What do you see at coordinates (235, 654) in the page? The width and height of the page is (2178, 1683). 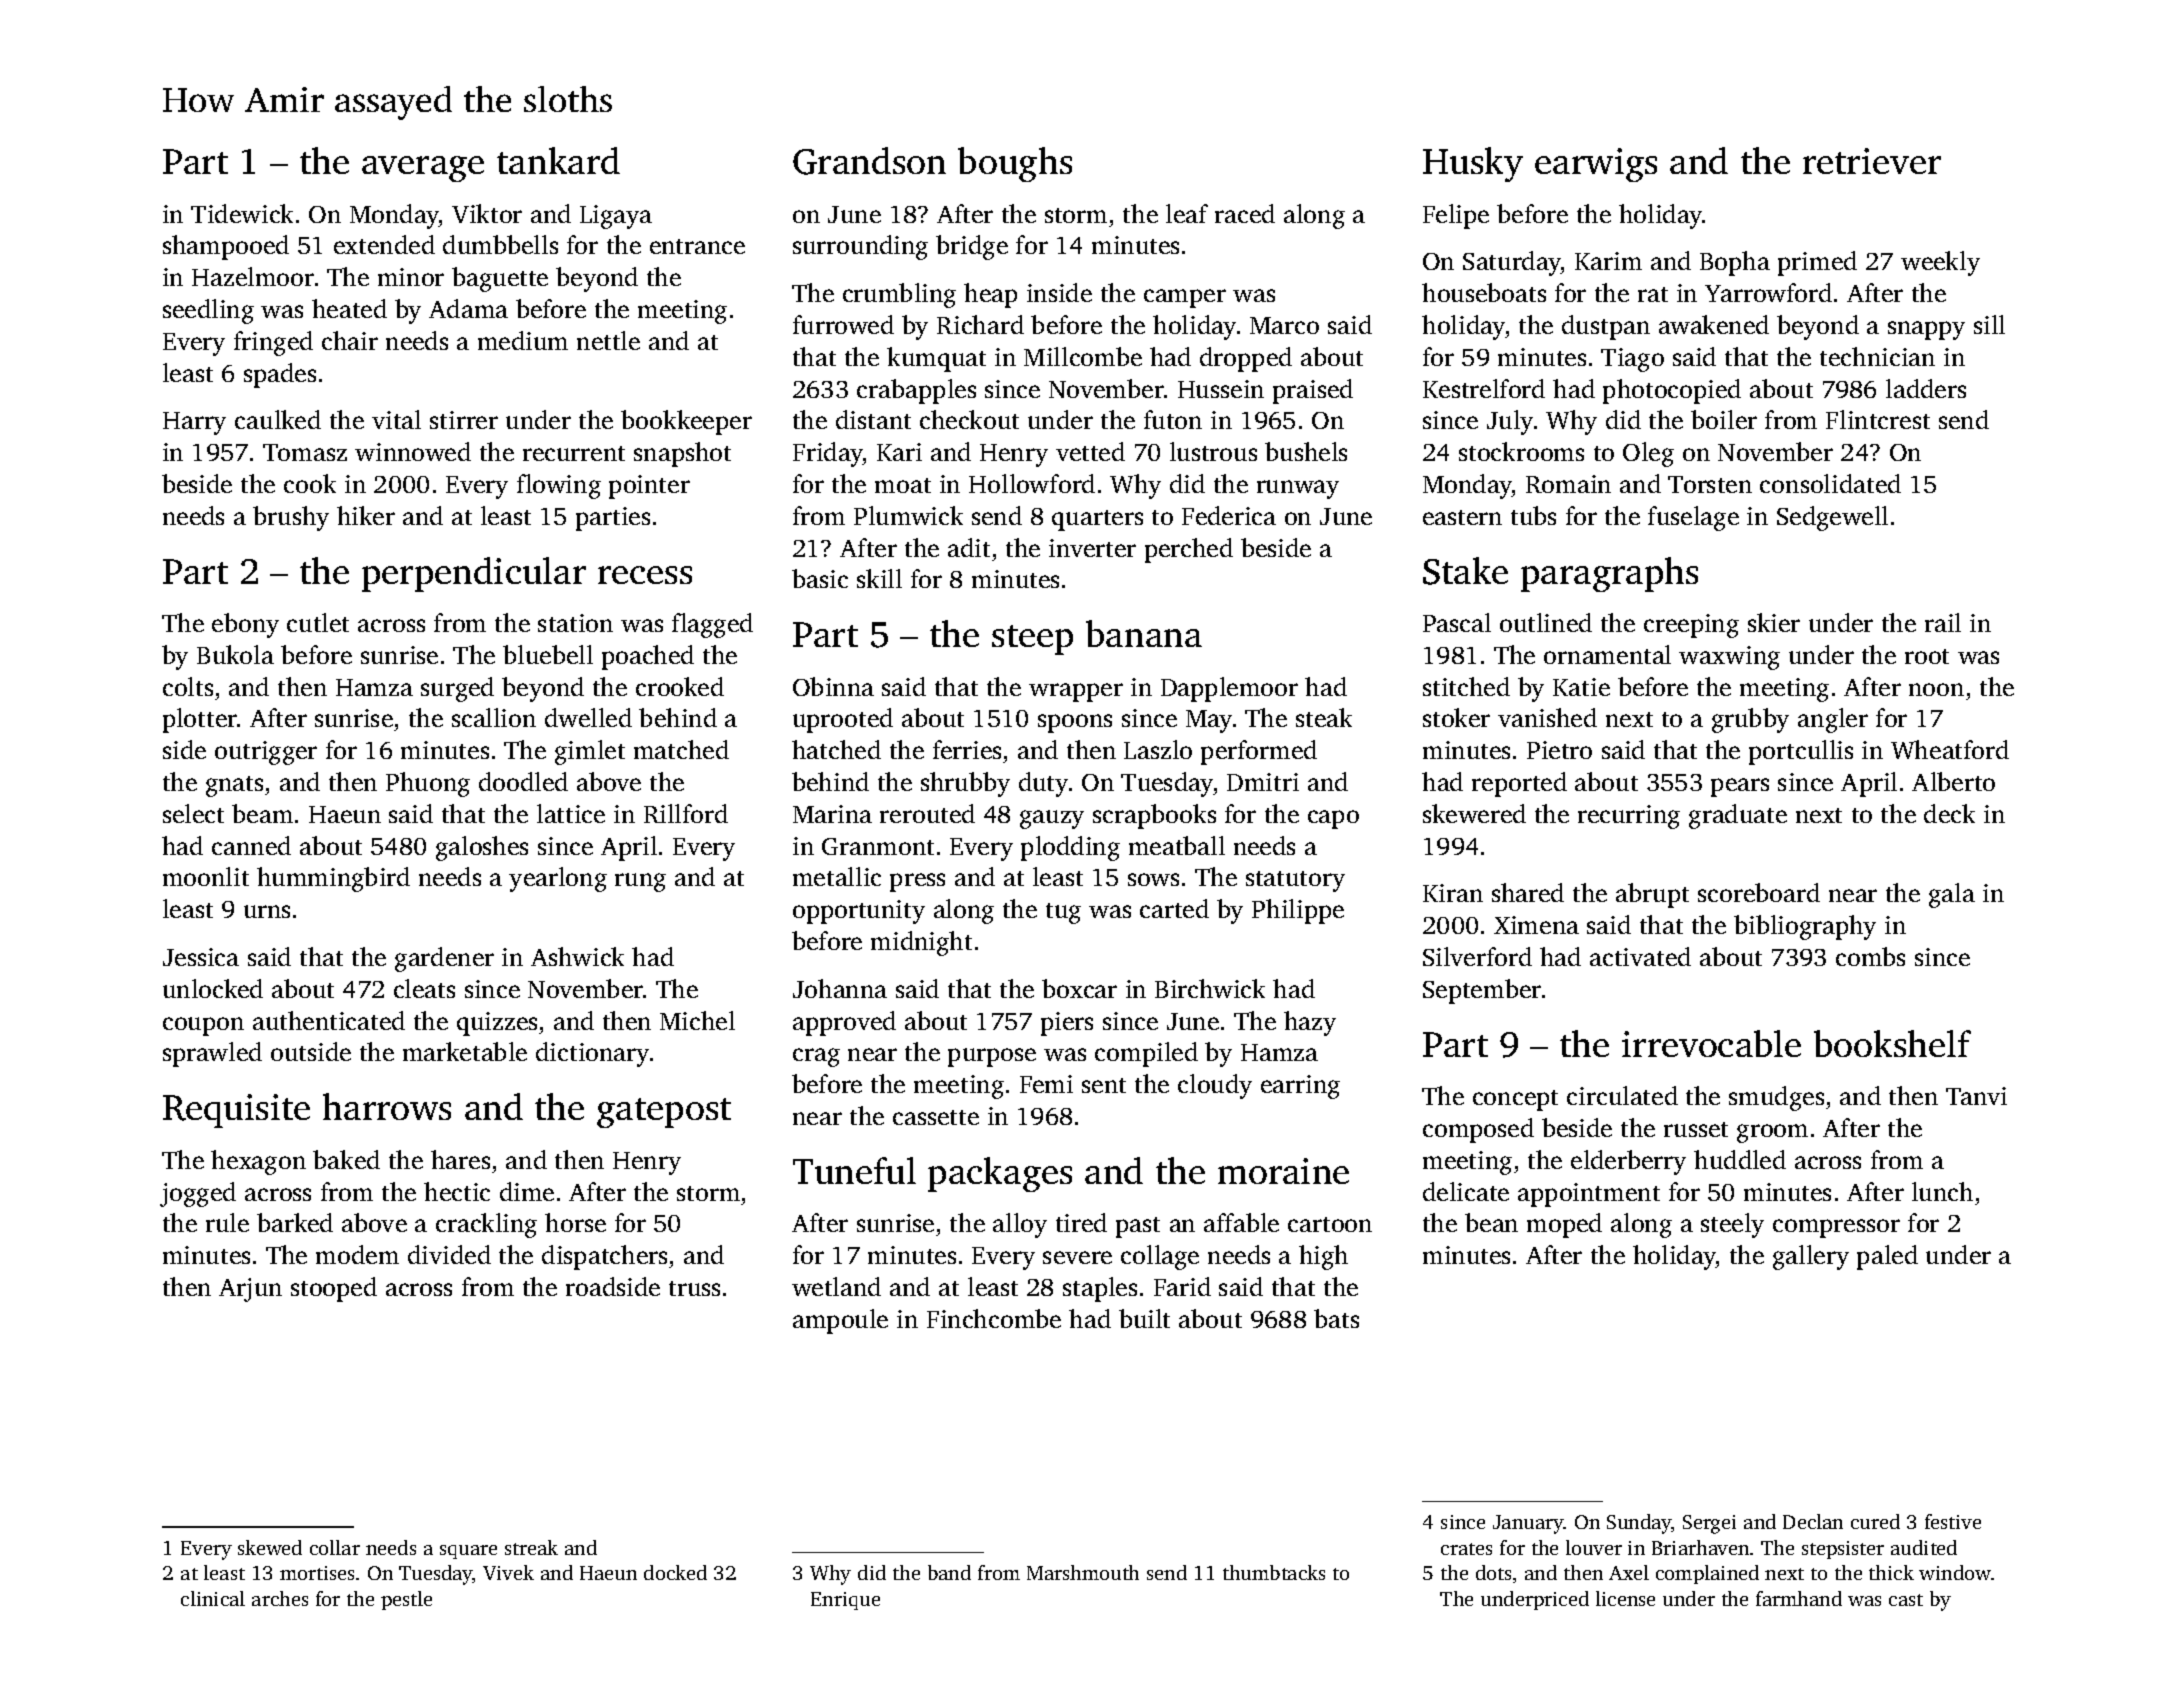 I see `Bukola` at bounding box center [235, 654].
